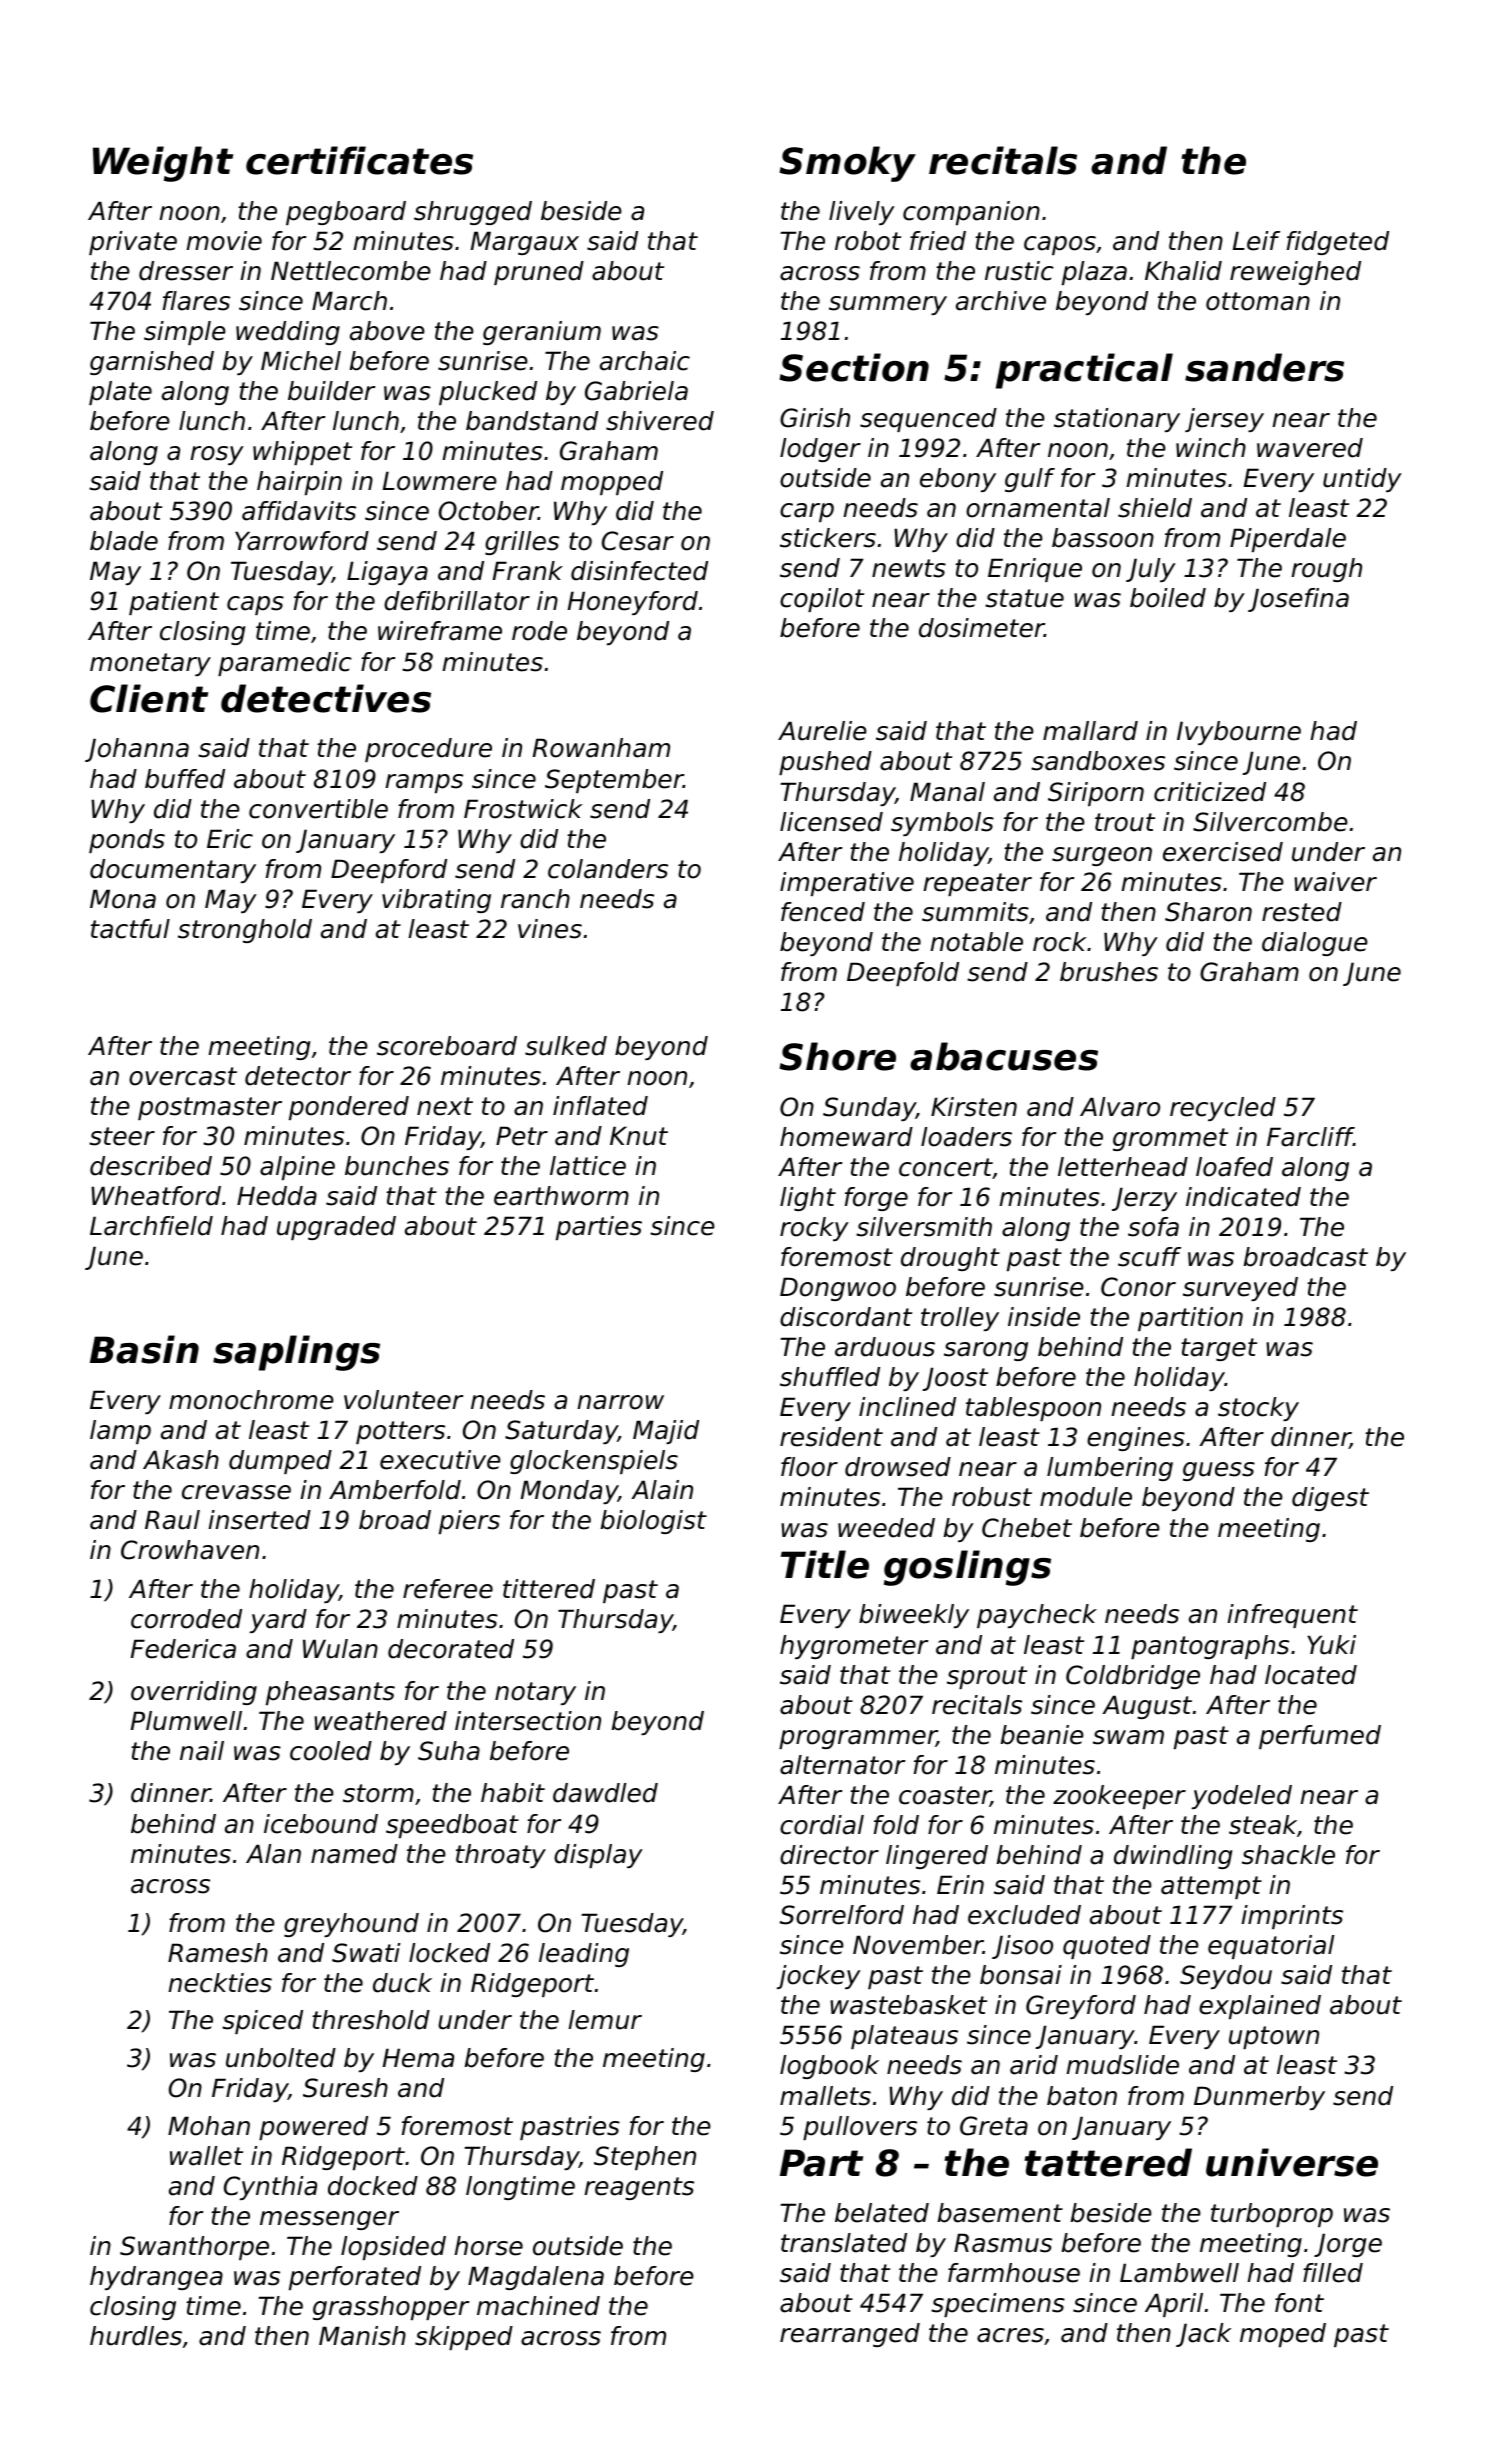 This screenshot has width=1496, height=2464. I want to click on certificates, so click(359, 160).
